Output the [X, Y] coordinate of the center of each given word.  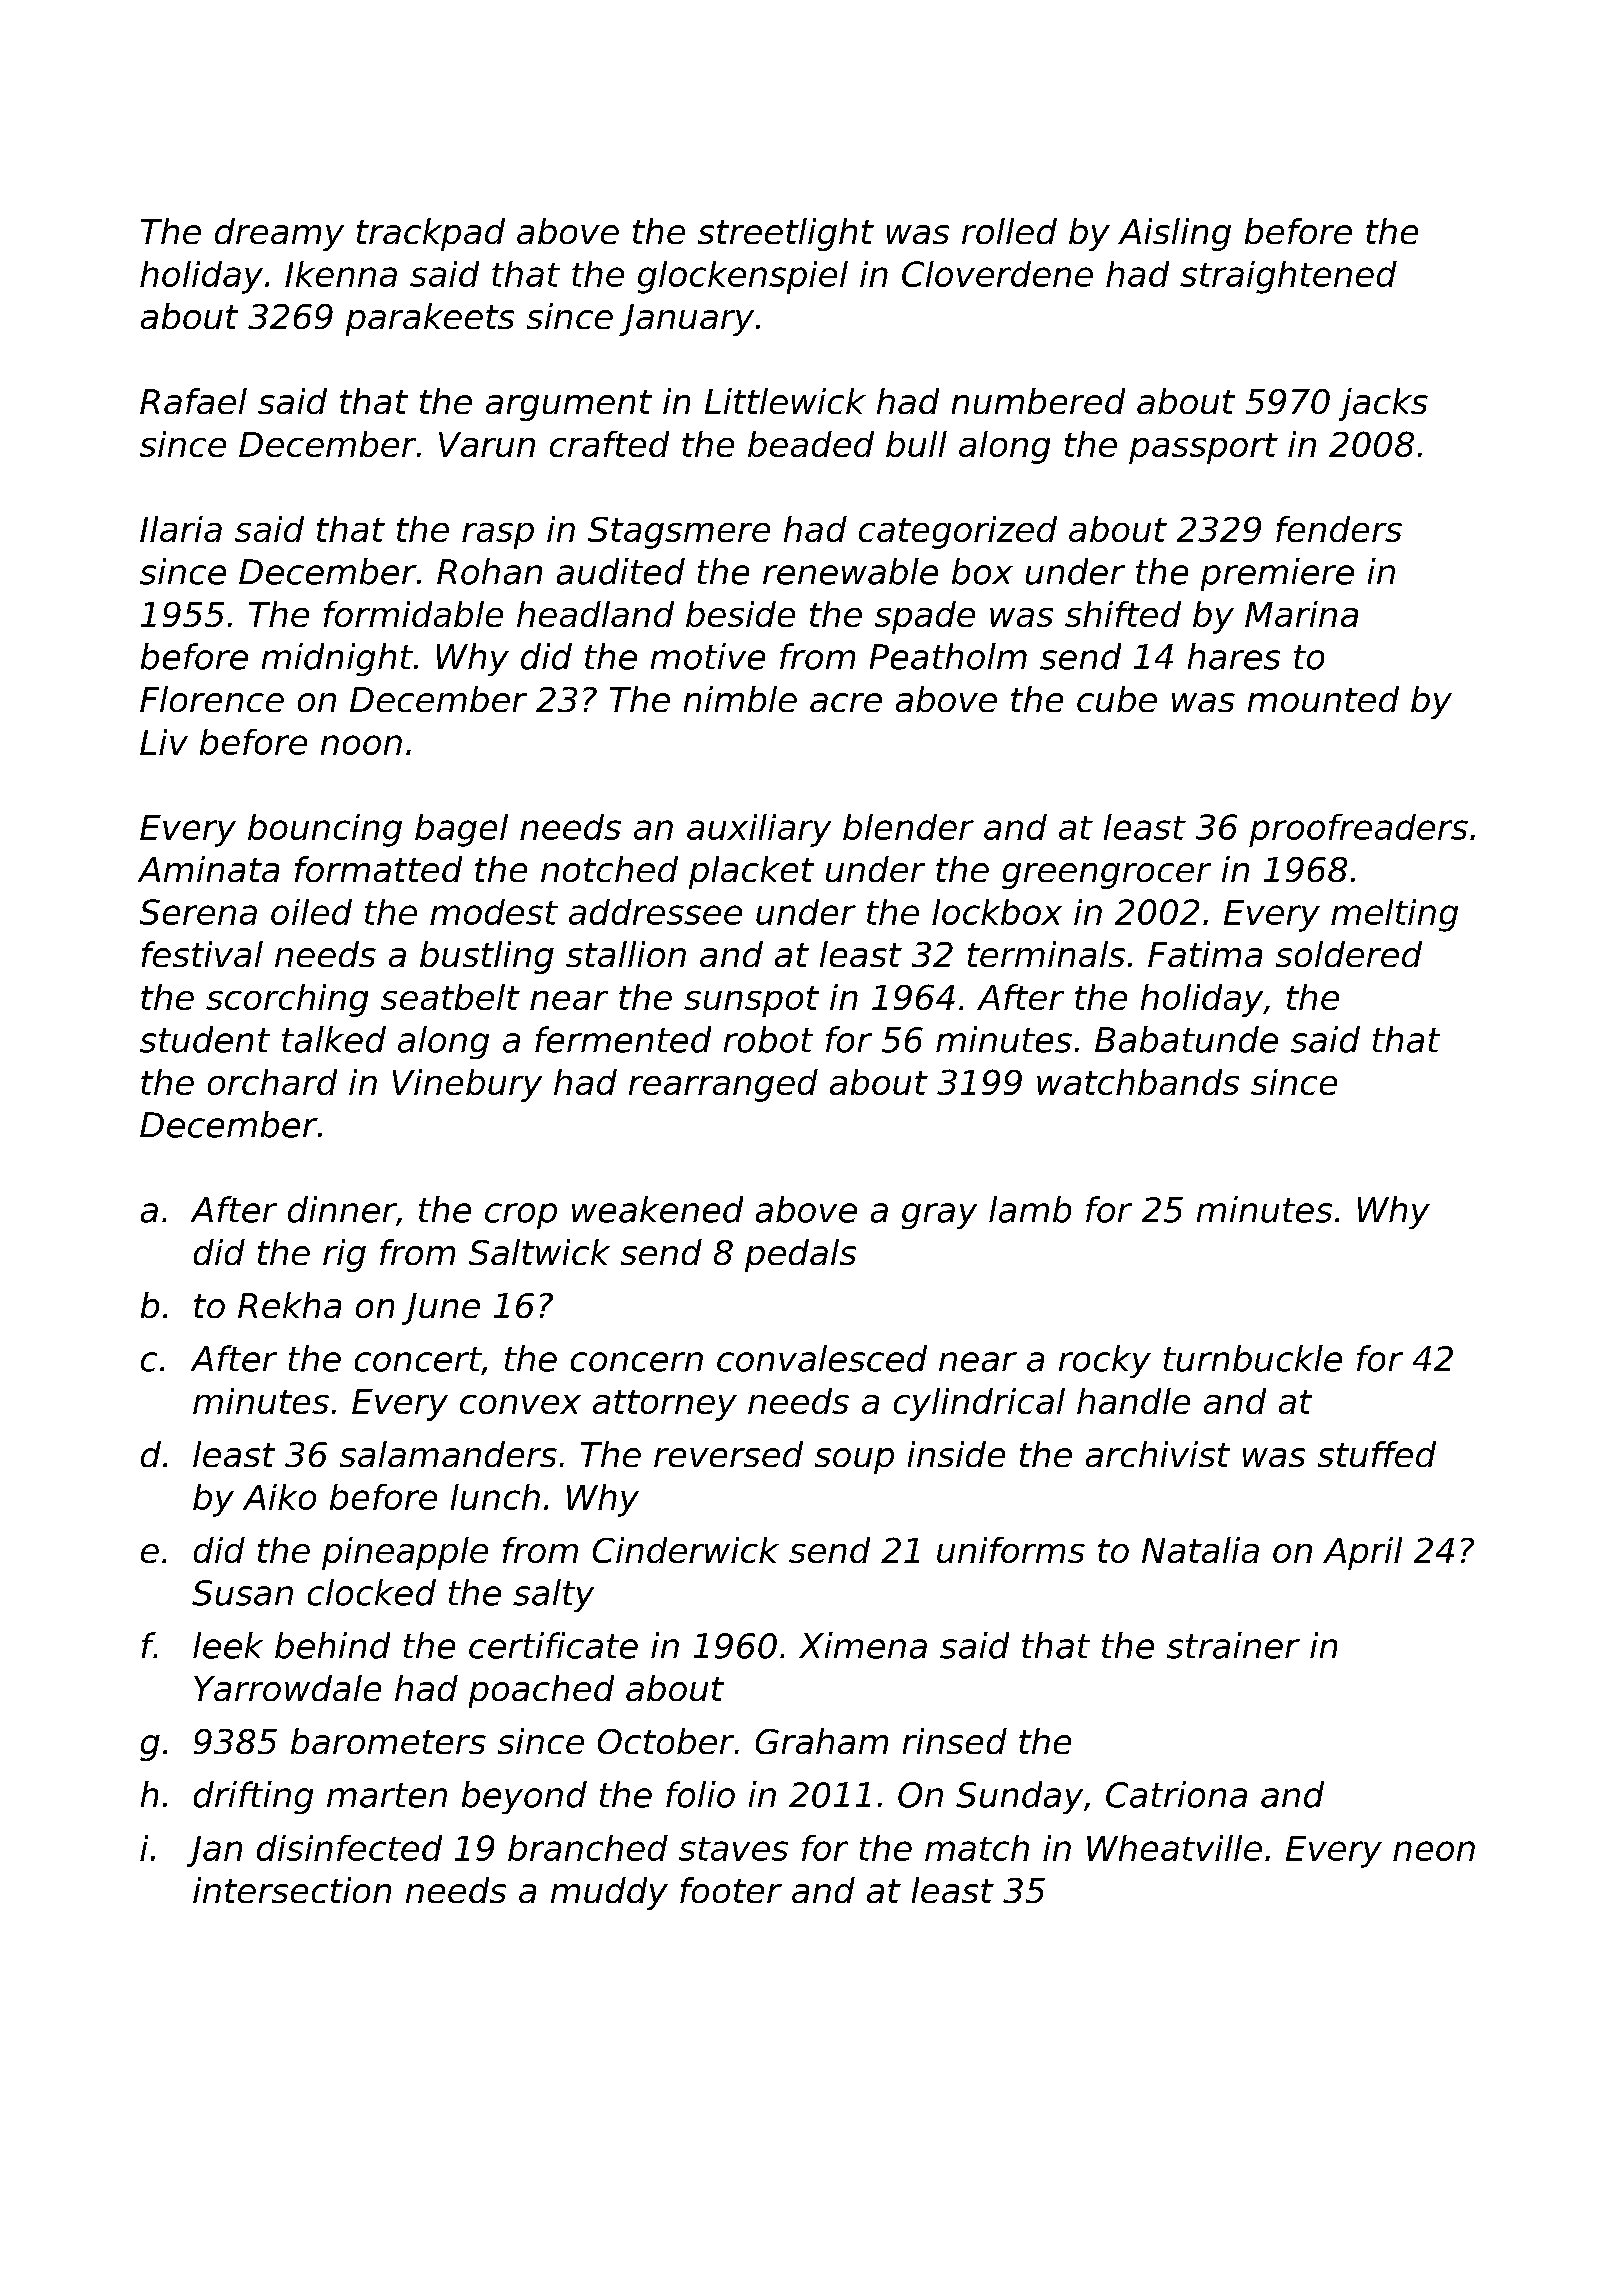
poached [541, 1691]
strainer [1233, 1645]
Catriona [1176, 1794]
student [205, 1039]
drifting [253, 1797]
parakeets [430, 319]
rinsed [955, 1741]
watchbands [1138, 1082]
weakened [657, 1209]
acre [846, 702]
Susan [242, 1593]
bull [916, 444]
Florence [212, 699]
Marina [1301, 614]
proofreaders [1358, 830]
